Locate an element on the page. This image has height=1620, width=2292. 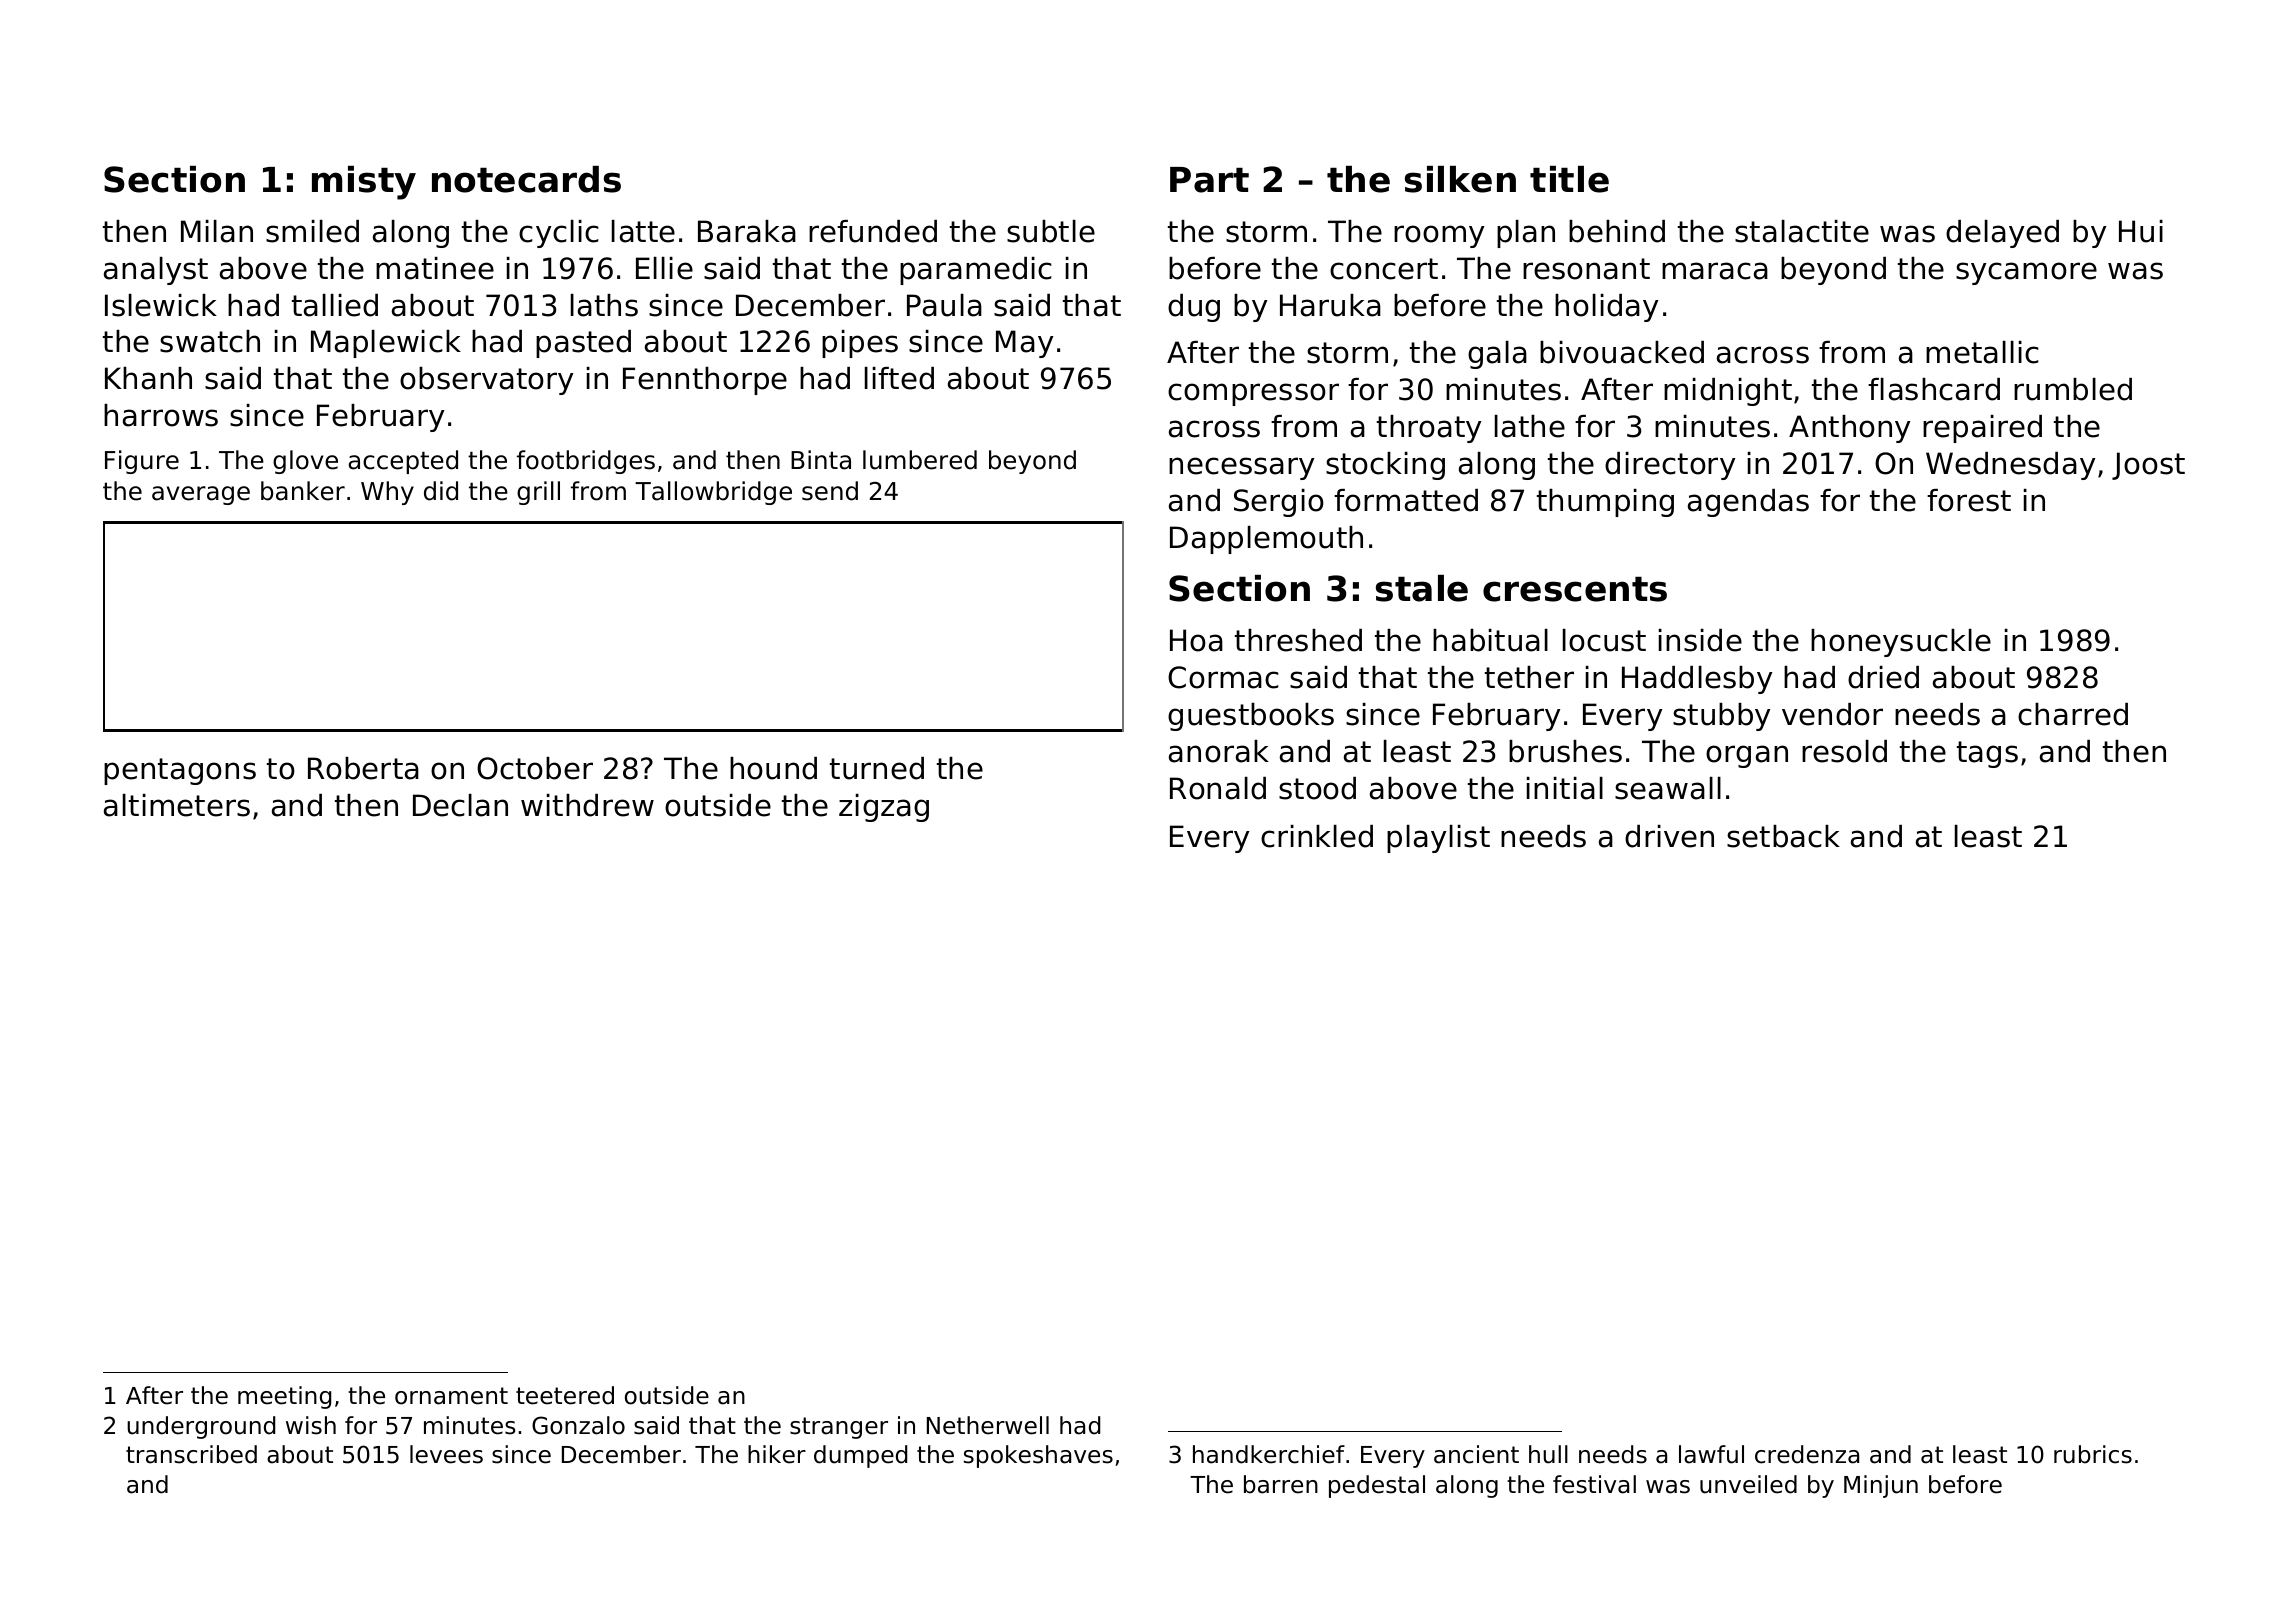
Fennthorpe is located at coordinates (705, 381).
